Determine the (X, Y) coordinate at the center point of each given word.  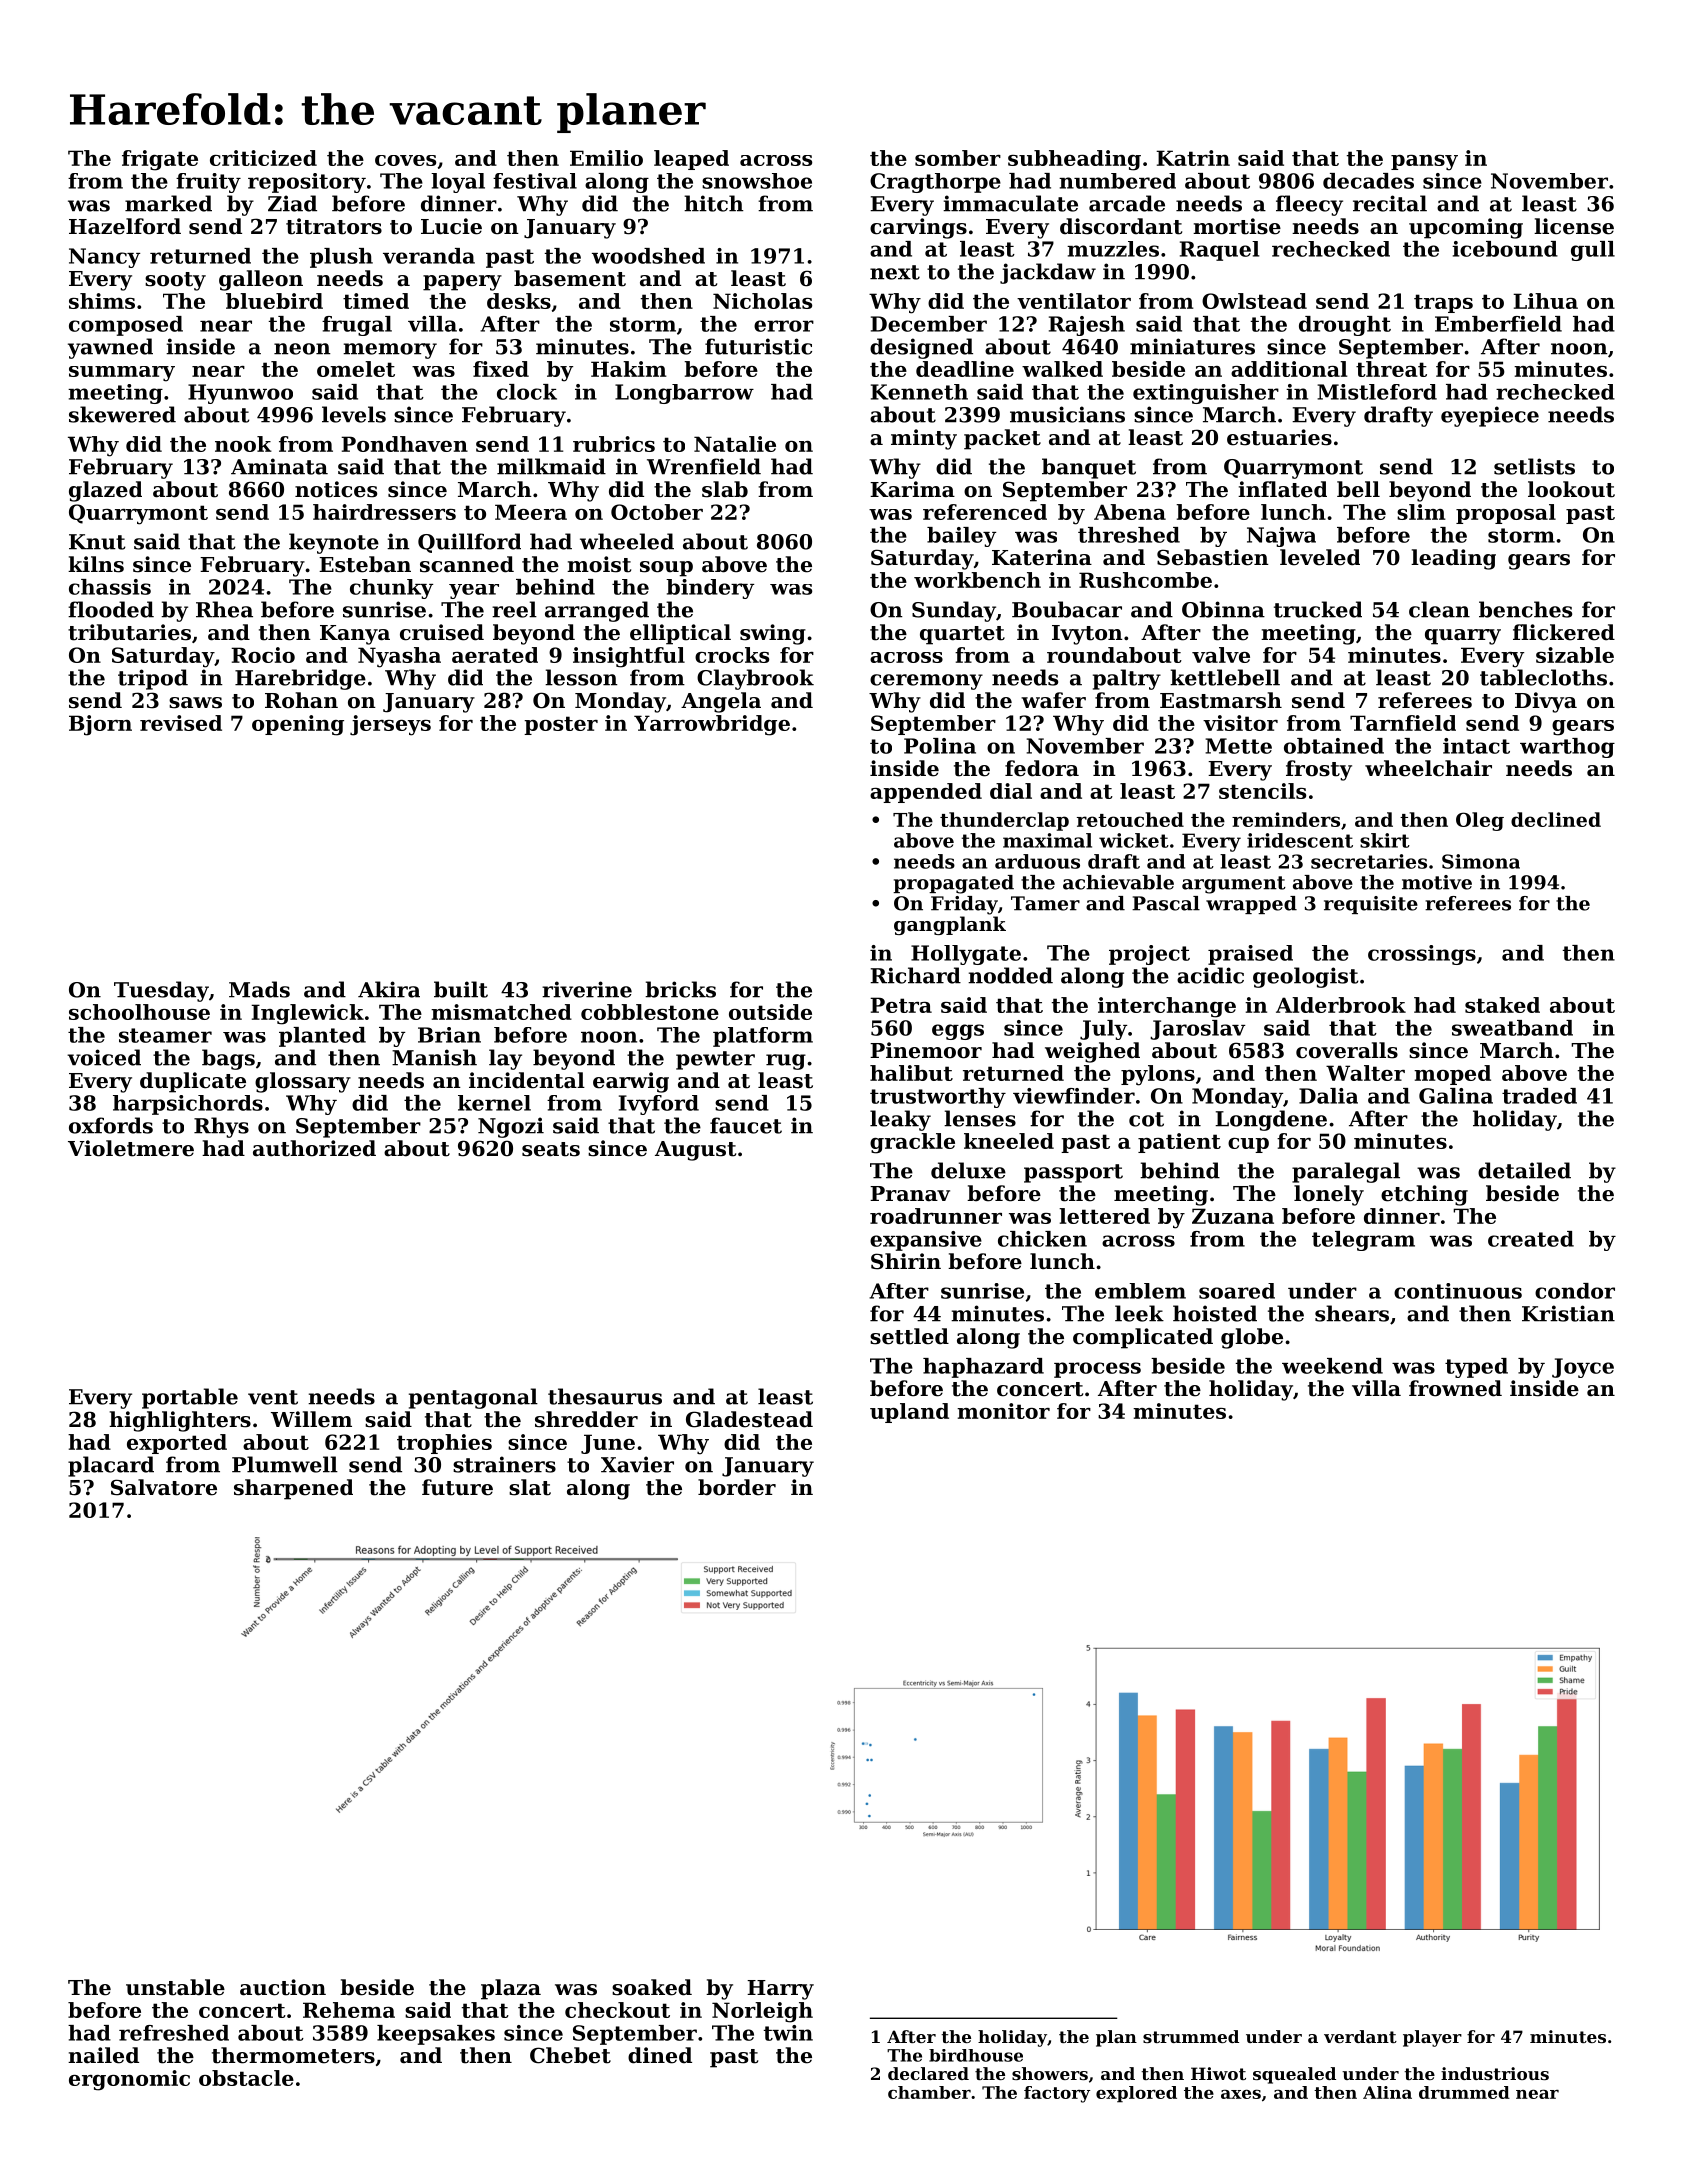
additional (1289, 369)
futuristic (758, 346)
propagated (953, 884)
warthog (1567, 748)
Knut (97, 542)
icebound (1505, 249)
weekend (1332, 1366)
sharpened (293, 1489)
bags (228, 1059)
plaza (511, 1989)
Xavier (637, 1464)
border (737, 1487)
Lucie (451, 226)
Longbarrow (684, 394)
